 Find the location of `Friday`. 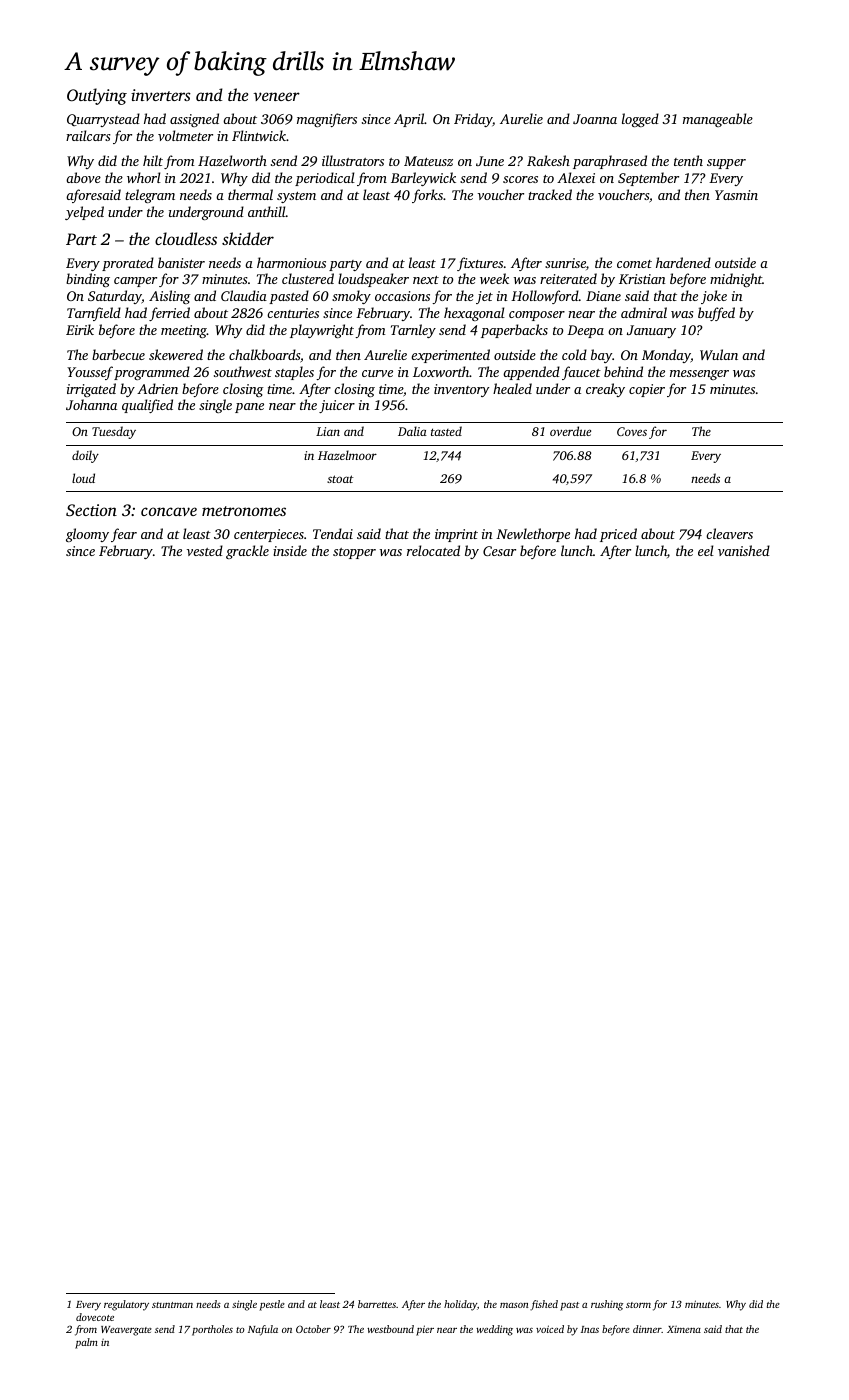

Friday is located at coordinates (473, 120).
